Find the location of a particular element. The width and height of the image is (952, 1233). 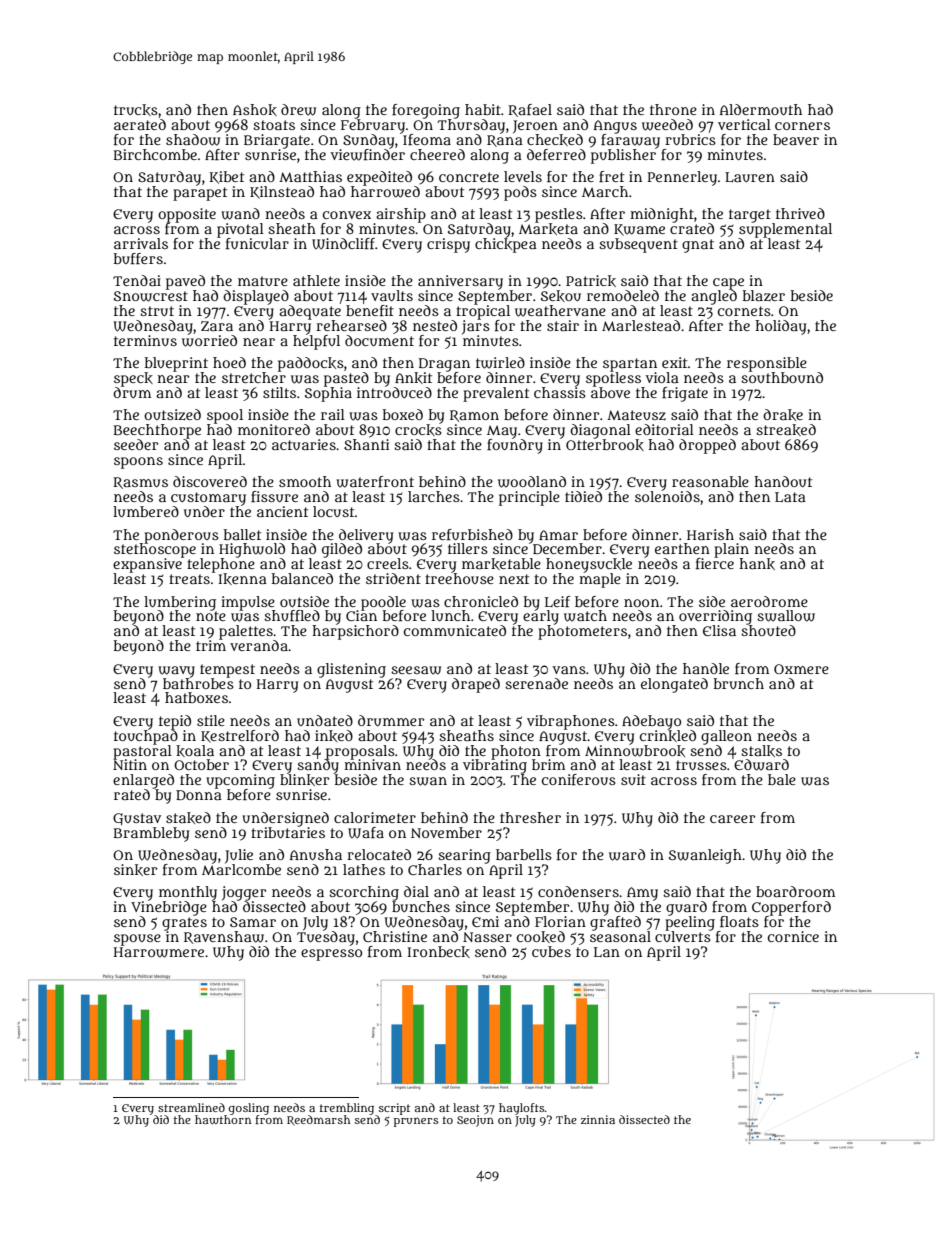

lunch is located at coordinates (450, 615).
